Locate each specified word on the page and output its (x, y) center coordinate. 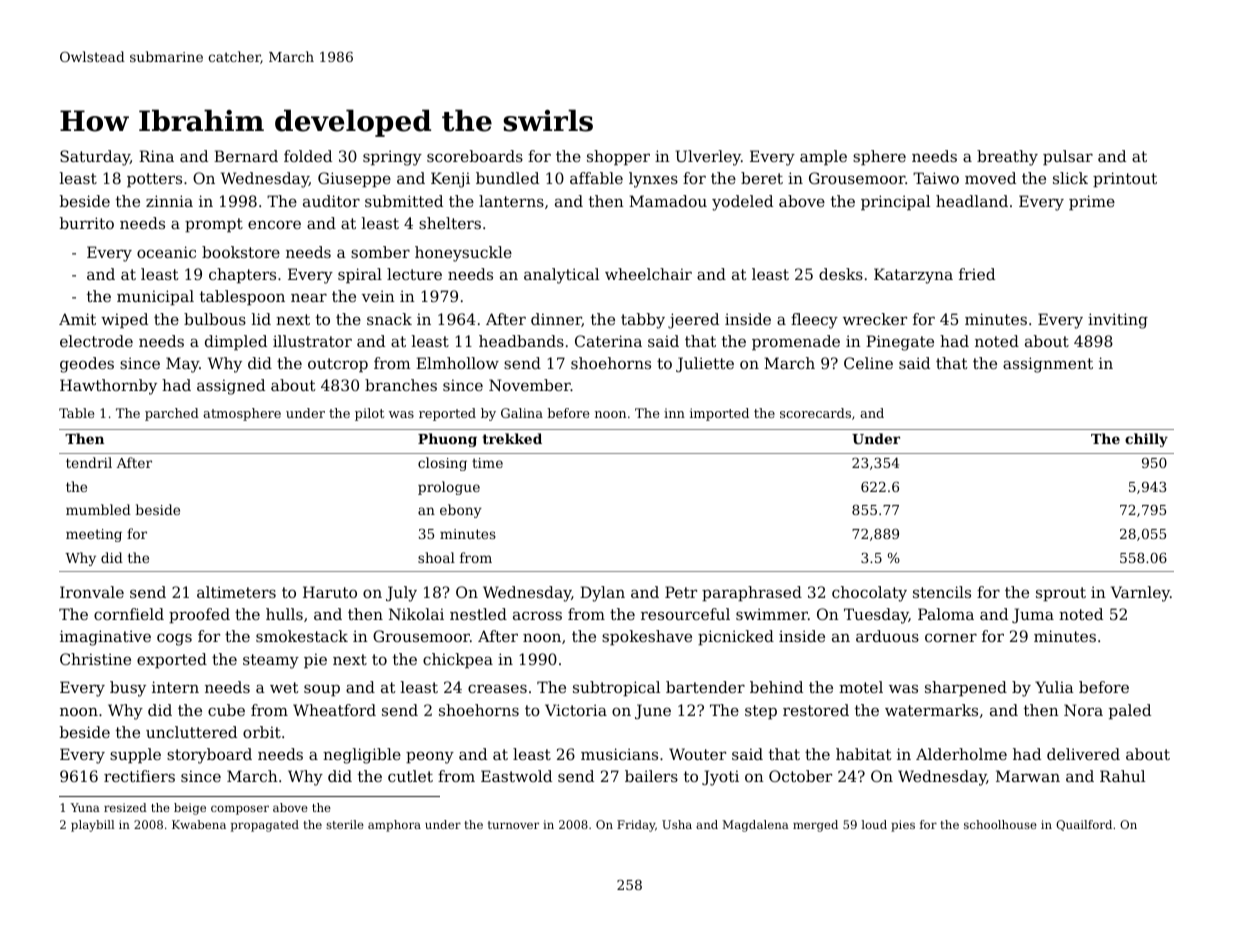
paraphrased (752, 593)
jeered (693, 321)
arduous (887, 636)
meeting (94, 535)
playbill (93, 826)
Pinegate (900, 343)
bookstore (241, 252)
